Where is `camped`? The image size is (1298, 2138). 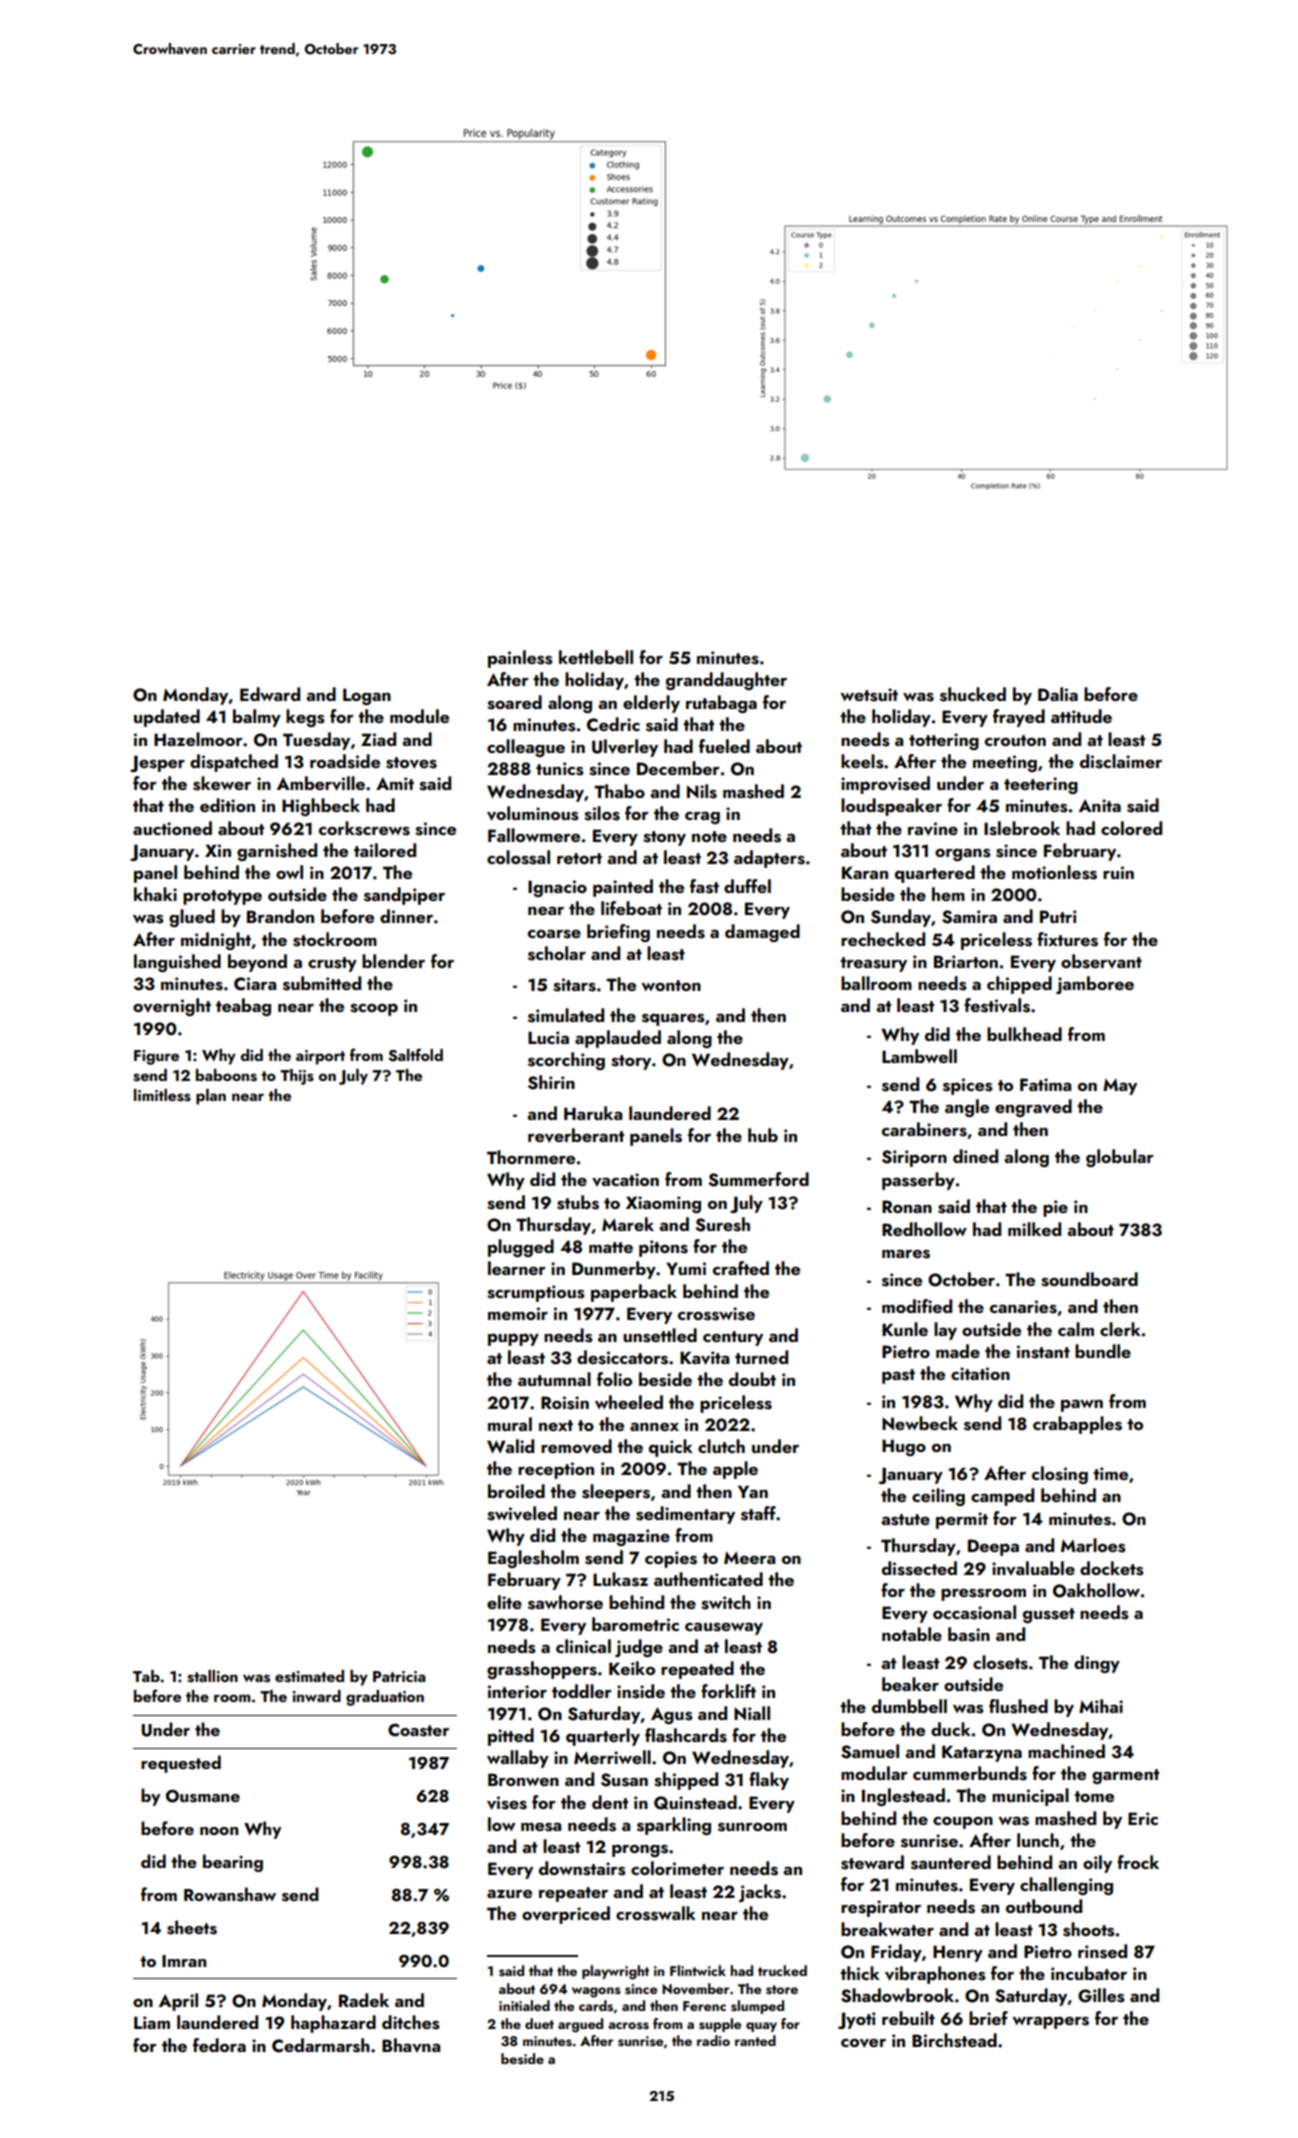 camped is located at coordinates (1002, 1497).
